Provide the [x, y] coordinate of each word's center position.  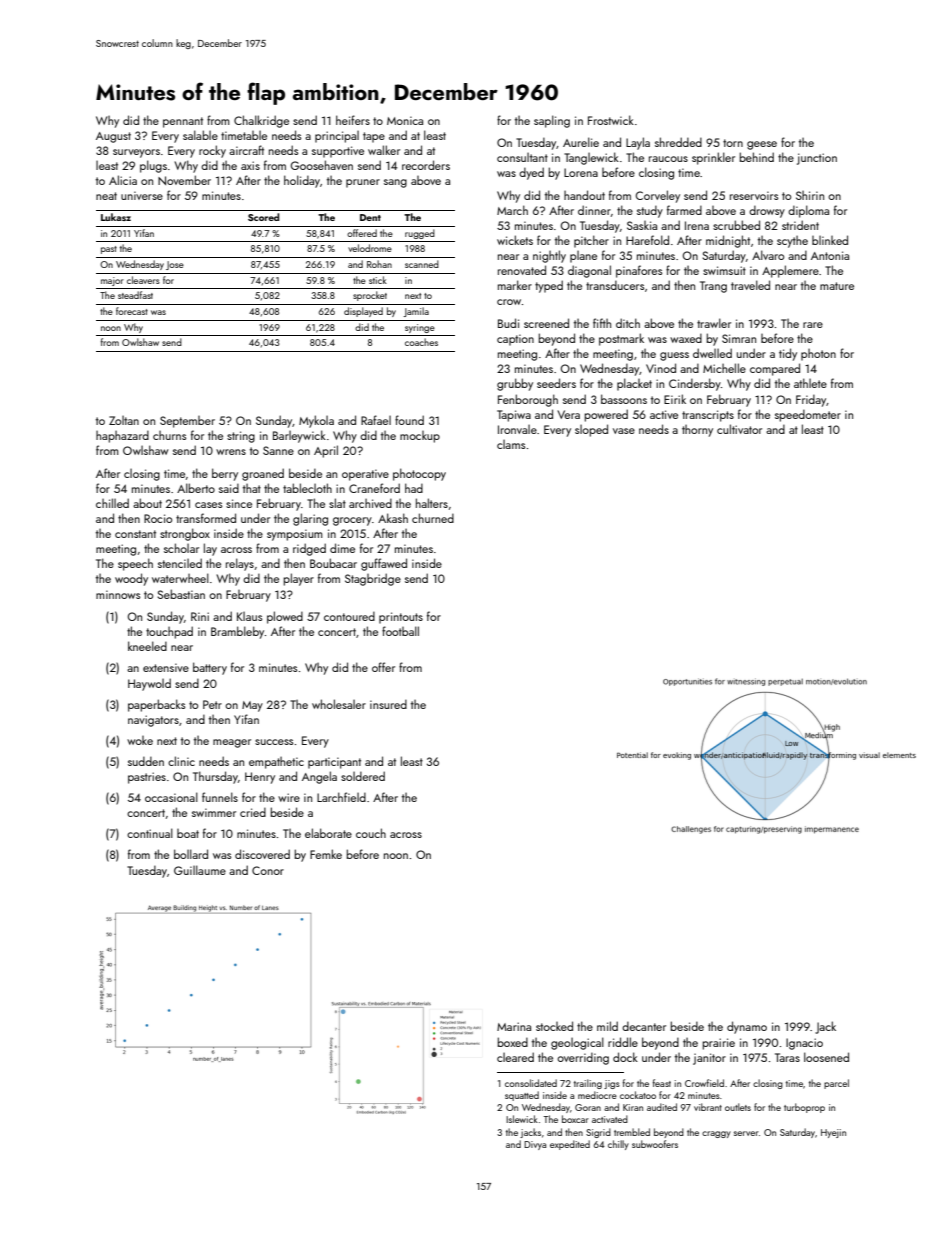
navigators [153, 721]
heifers [353, 120]
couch [371, 833]
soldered [363, 776]
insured [388, 704]
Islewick [522, 1119]
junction [817, 159]
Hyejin [833, 1133]
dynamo [747, 1027]
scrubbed [736, 225]
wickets [515, 240]
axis [250, 165]
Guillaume [200, 870]
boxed [512, 1042]
